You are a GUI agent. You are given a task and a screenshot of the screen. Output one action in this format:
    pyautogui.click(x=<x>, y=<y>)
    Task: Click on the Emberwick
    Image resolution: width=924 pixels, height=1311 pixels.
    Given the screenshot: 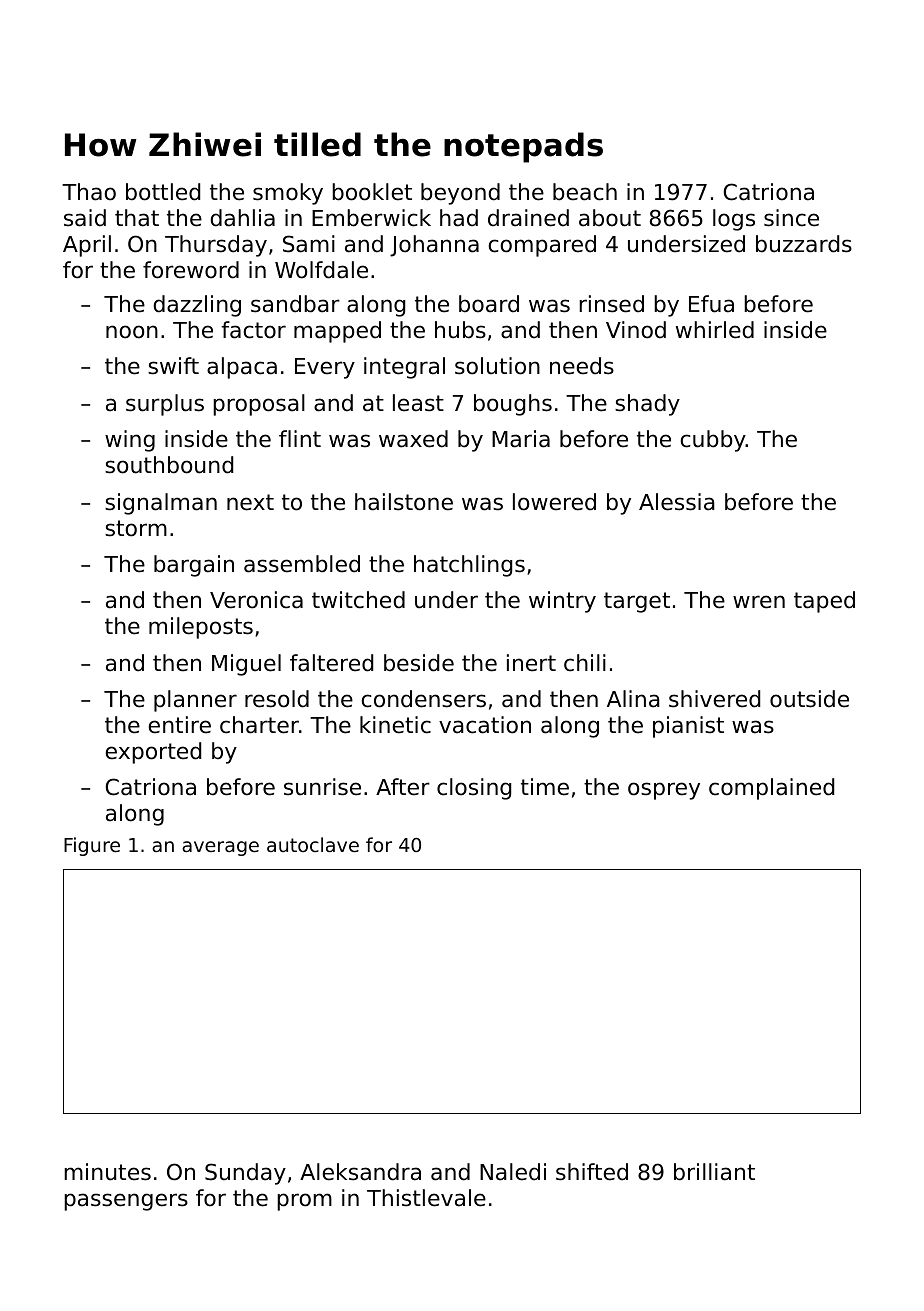 What is the action you would take?
    pyautogui.click(x=371, y=218)
